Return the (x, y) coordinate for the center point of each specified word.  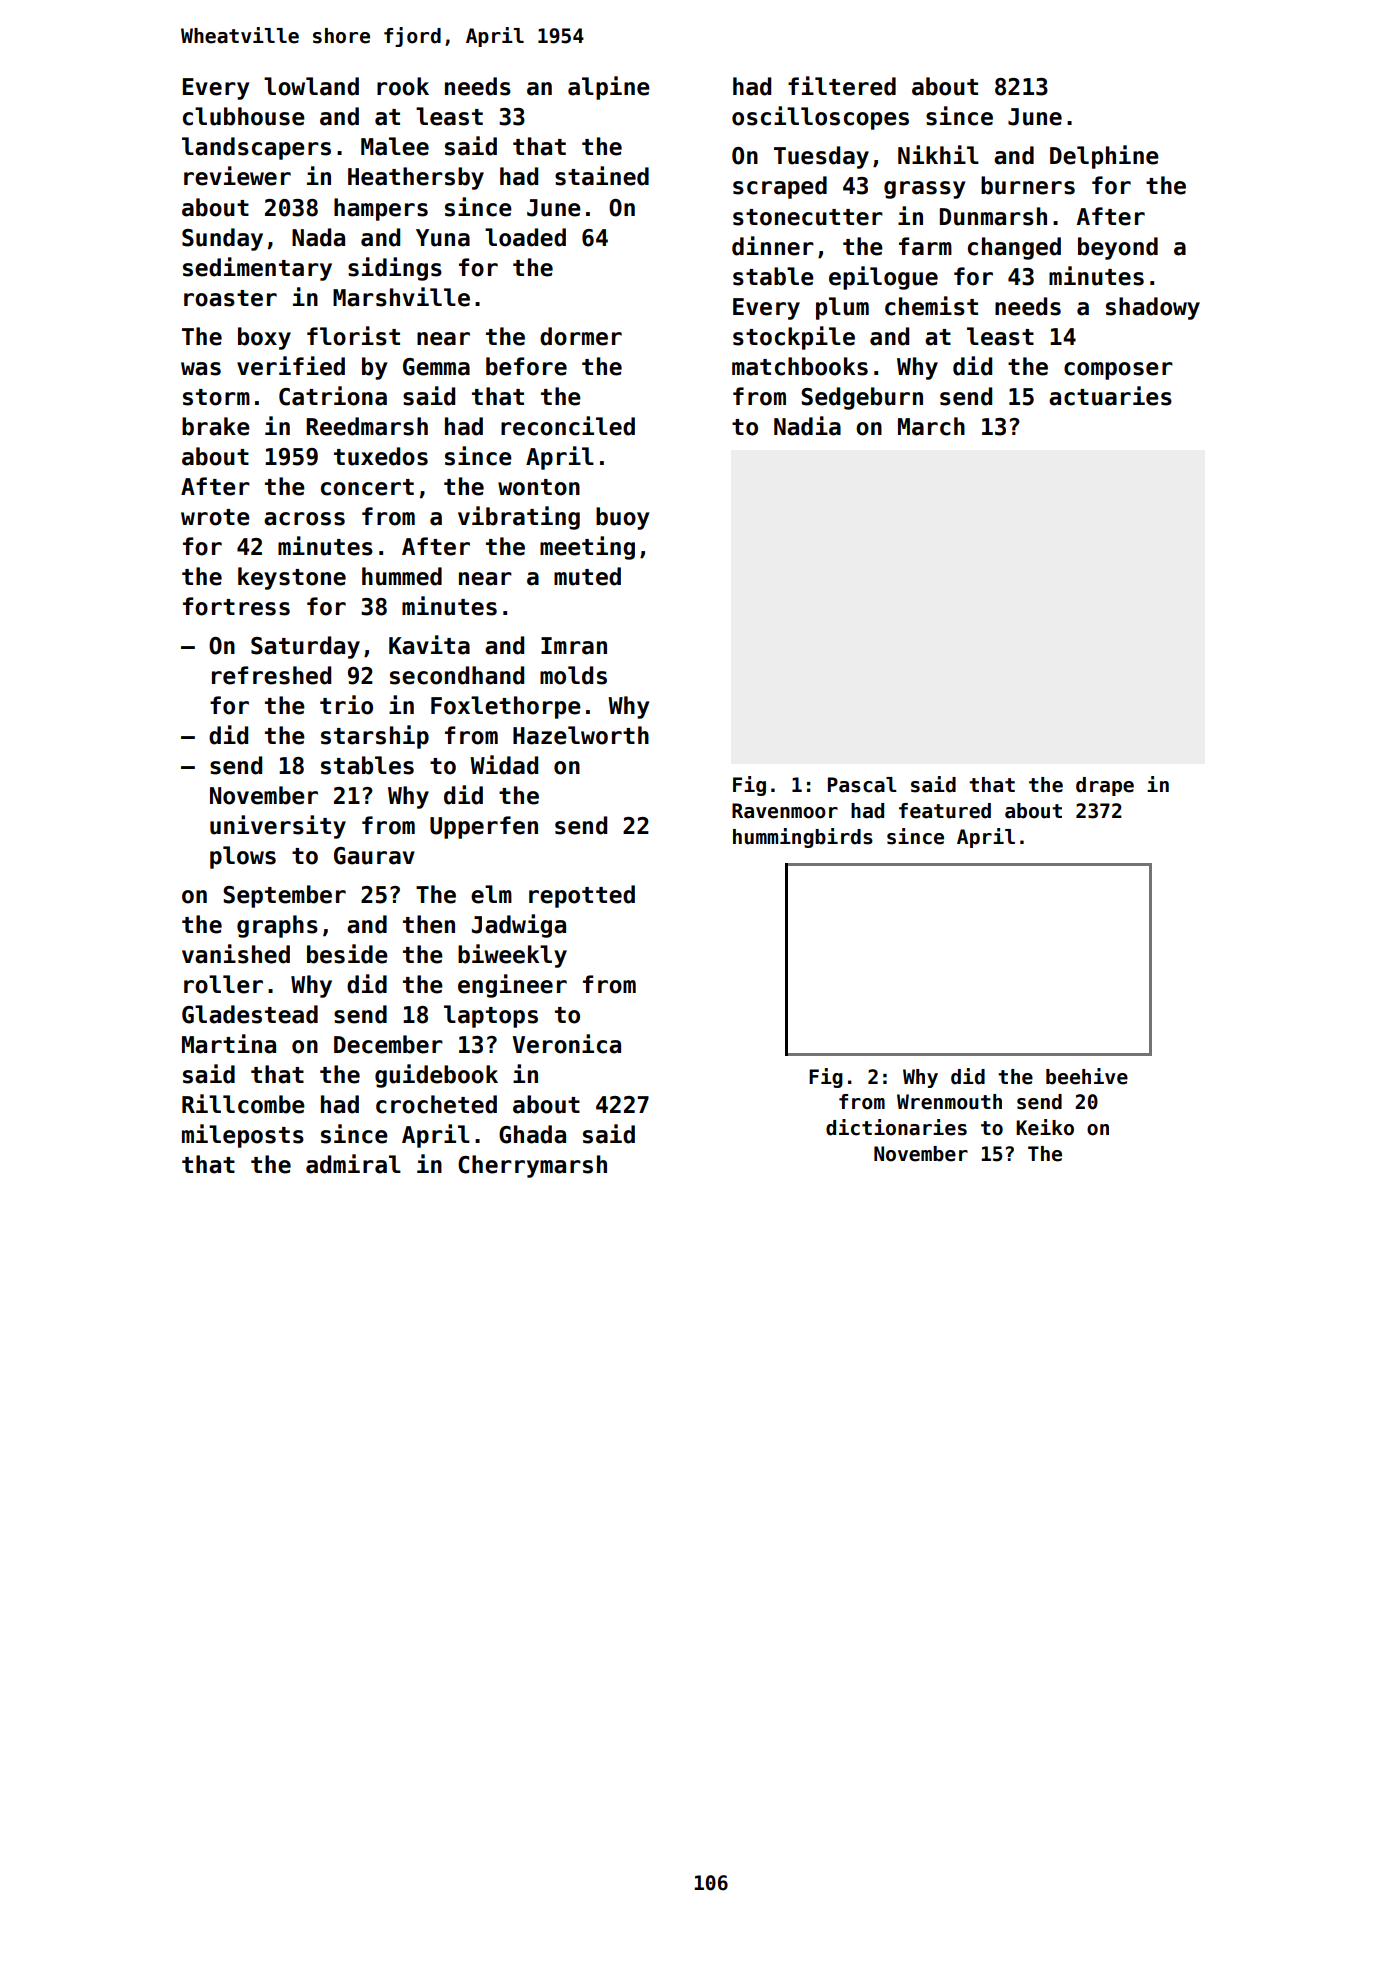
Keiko (1045, 1127)
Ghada (532, 1134)
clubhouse (244, 116)
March (931, 426)
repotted (582, 896)
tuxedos (381, 456)
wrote (215, 517)
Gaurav (374, 856)
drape (1105, 786)
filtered (842, 86)
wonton (539, 487)
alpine (609, 88)
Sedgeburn (862, 398)
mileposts (243, 1136)
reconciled (568, 426)
